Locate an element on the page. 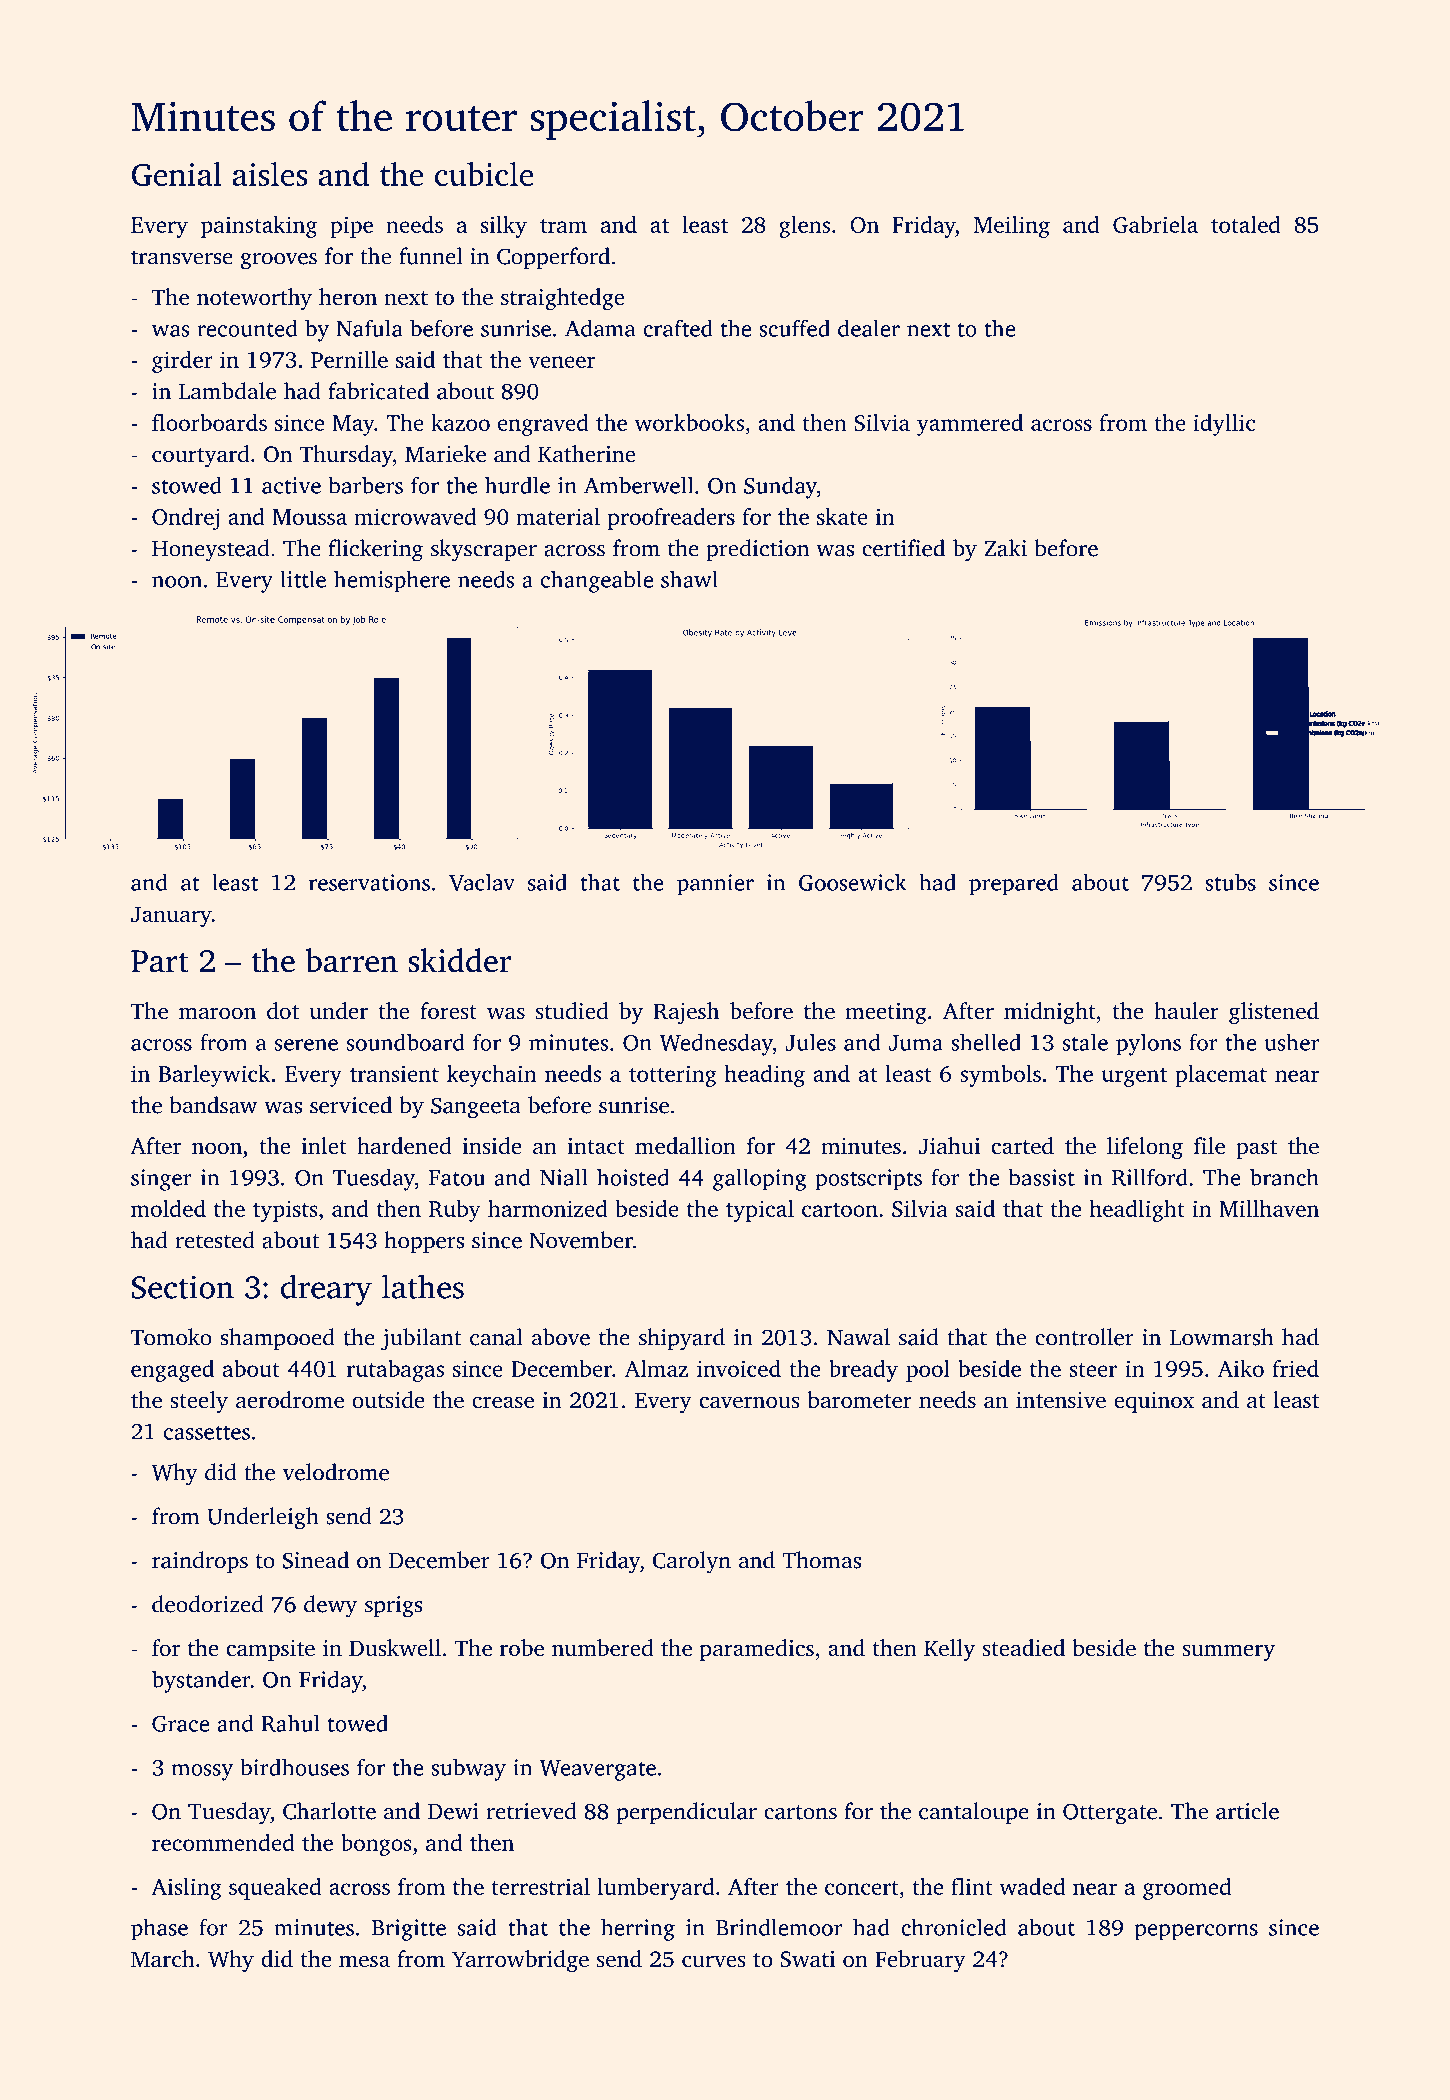 The image size is (1450, 2100). soundboard is located at coordinates (406, 1042).
